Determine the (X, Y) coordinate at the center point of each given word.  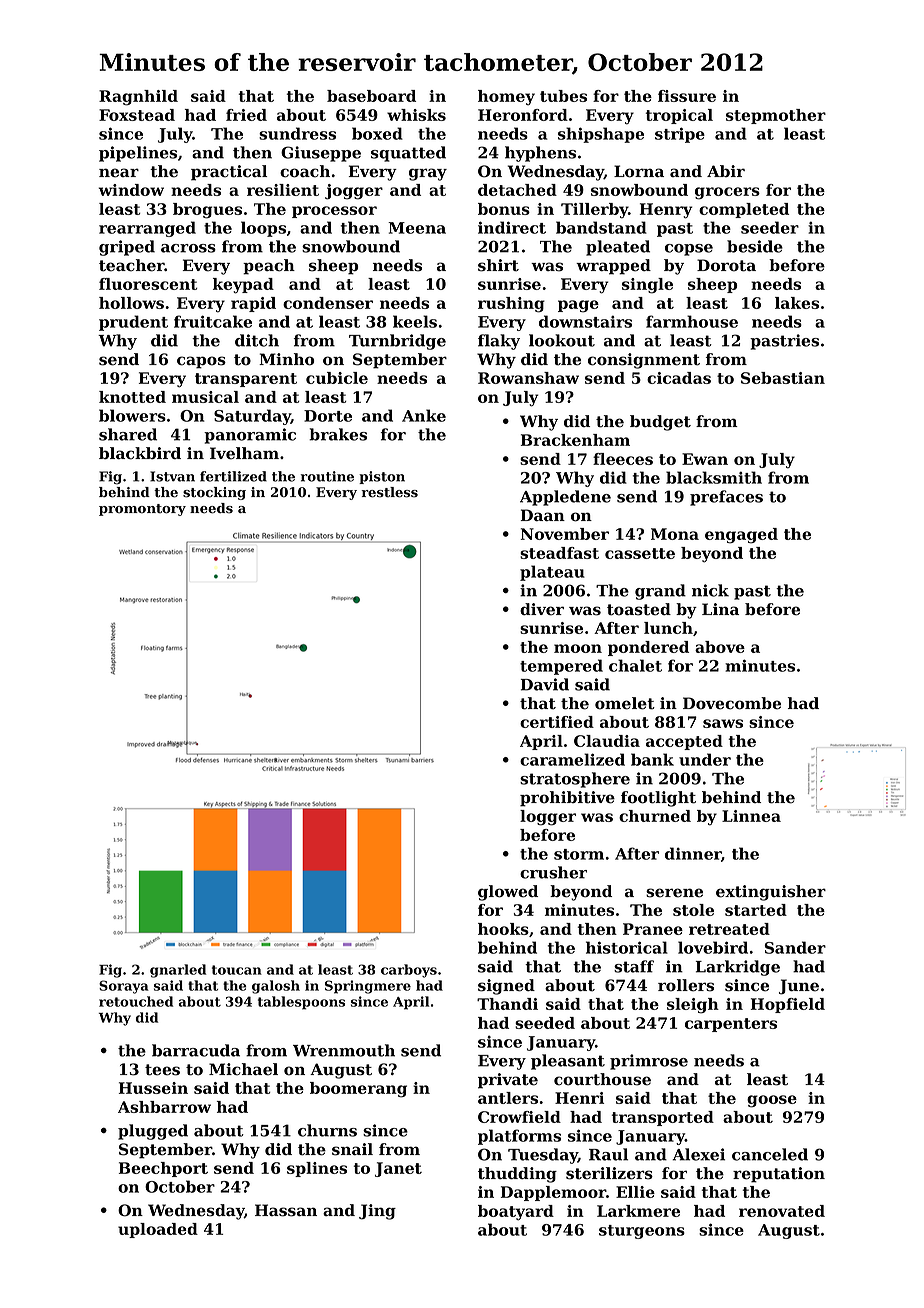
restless (389, 492)
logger (548, 818)
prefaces (726, 498)
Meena (417, 228)
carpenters (731, 1025)
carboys (409, 971)
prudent (133, 323)
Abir (726, 171)
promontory (142, 510)
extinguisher (771, 893)
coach (305, 171)
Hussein (153, 1088)
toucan (237, 970)
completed (744, 210)
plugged (153, 1132)
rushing (511, 305)
